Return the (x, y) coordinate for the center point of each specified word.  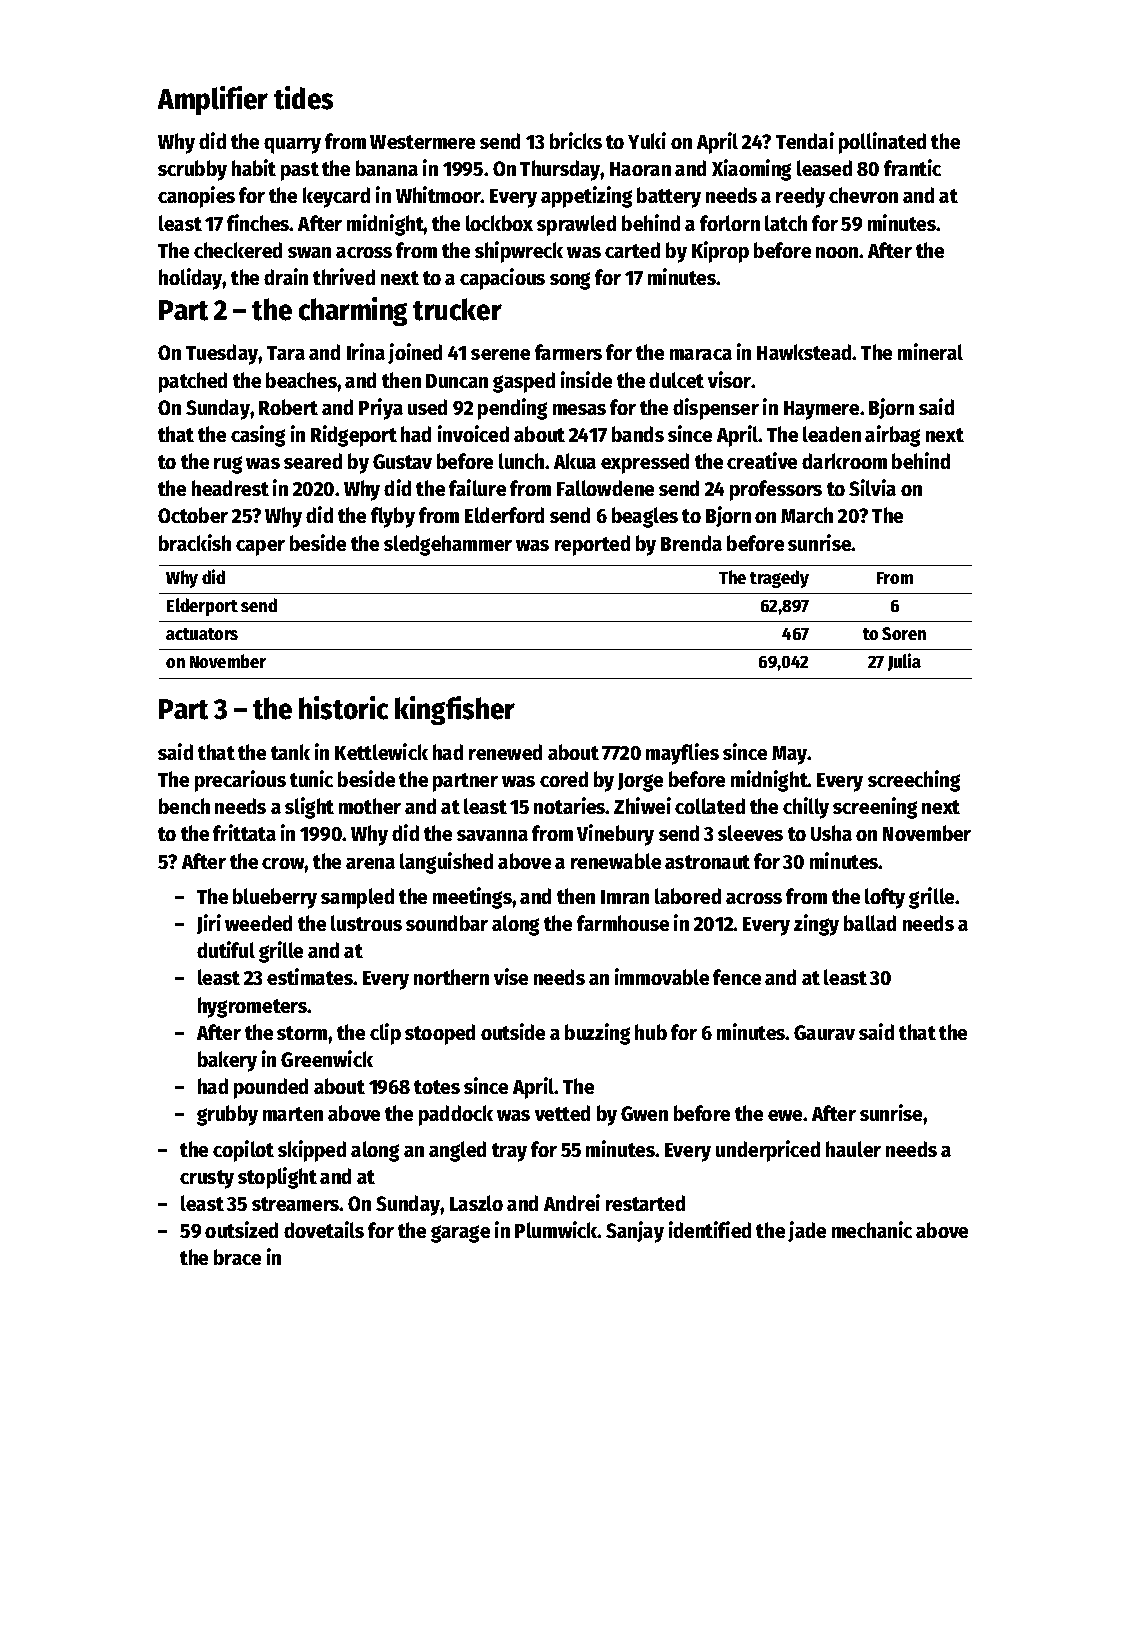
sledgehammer (448, 545)
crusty (207, 1179)
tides (303, 98)
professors (776, 490)
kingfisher (455, 710)
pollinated (882, 143)
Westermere (422, 142)
